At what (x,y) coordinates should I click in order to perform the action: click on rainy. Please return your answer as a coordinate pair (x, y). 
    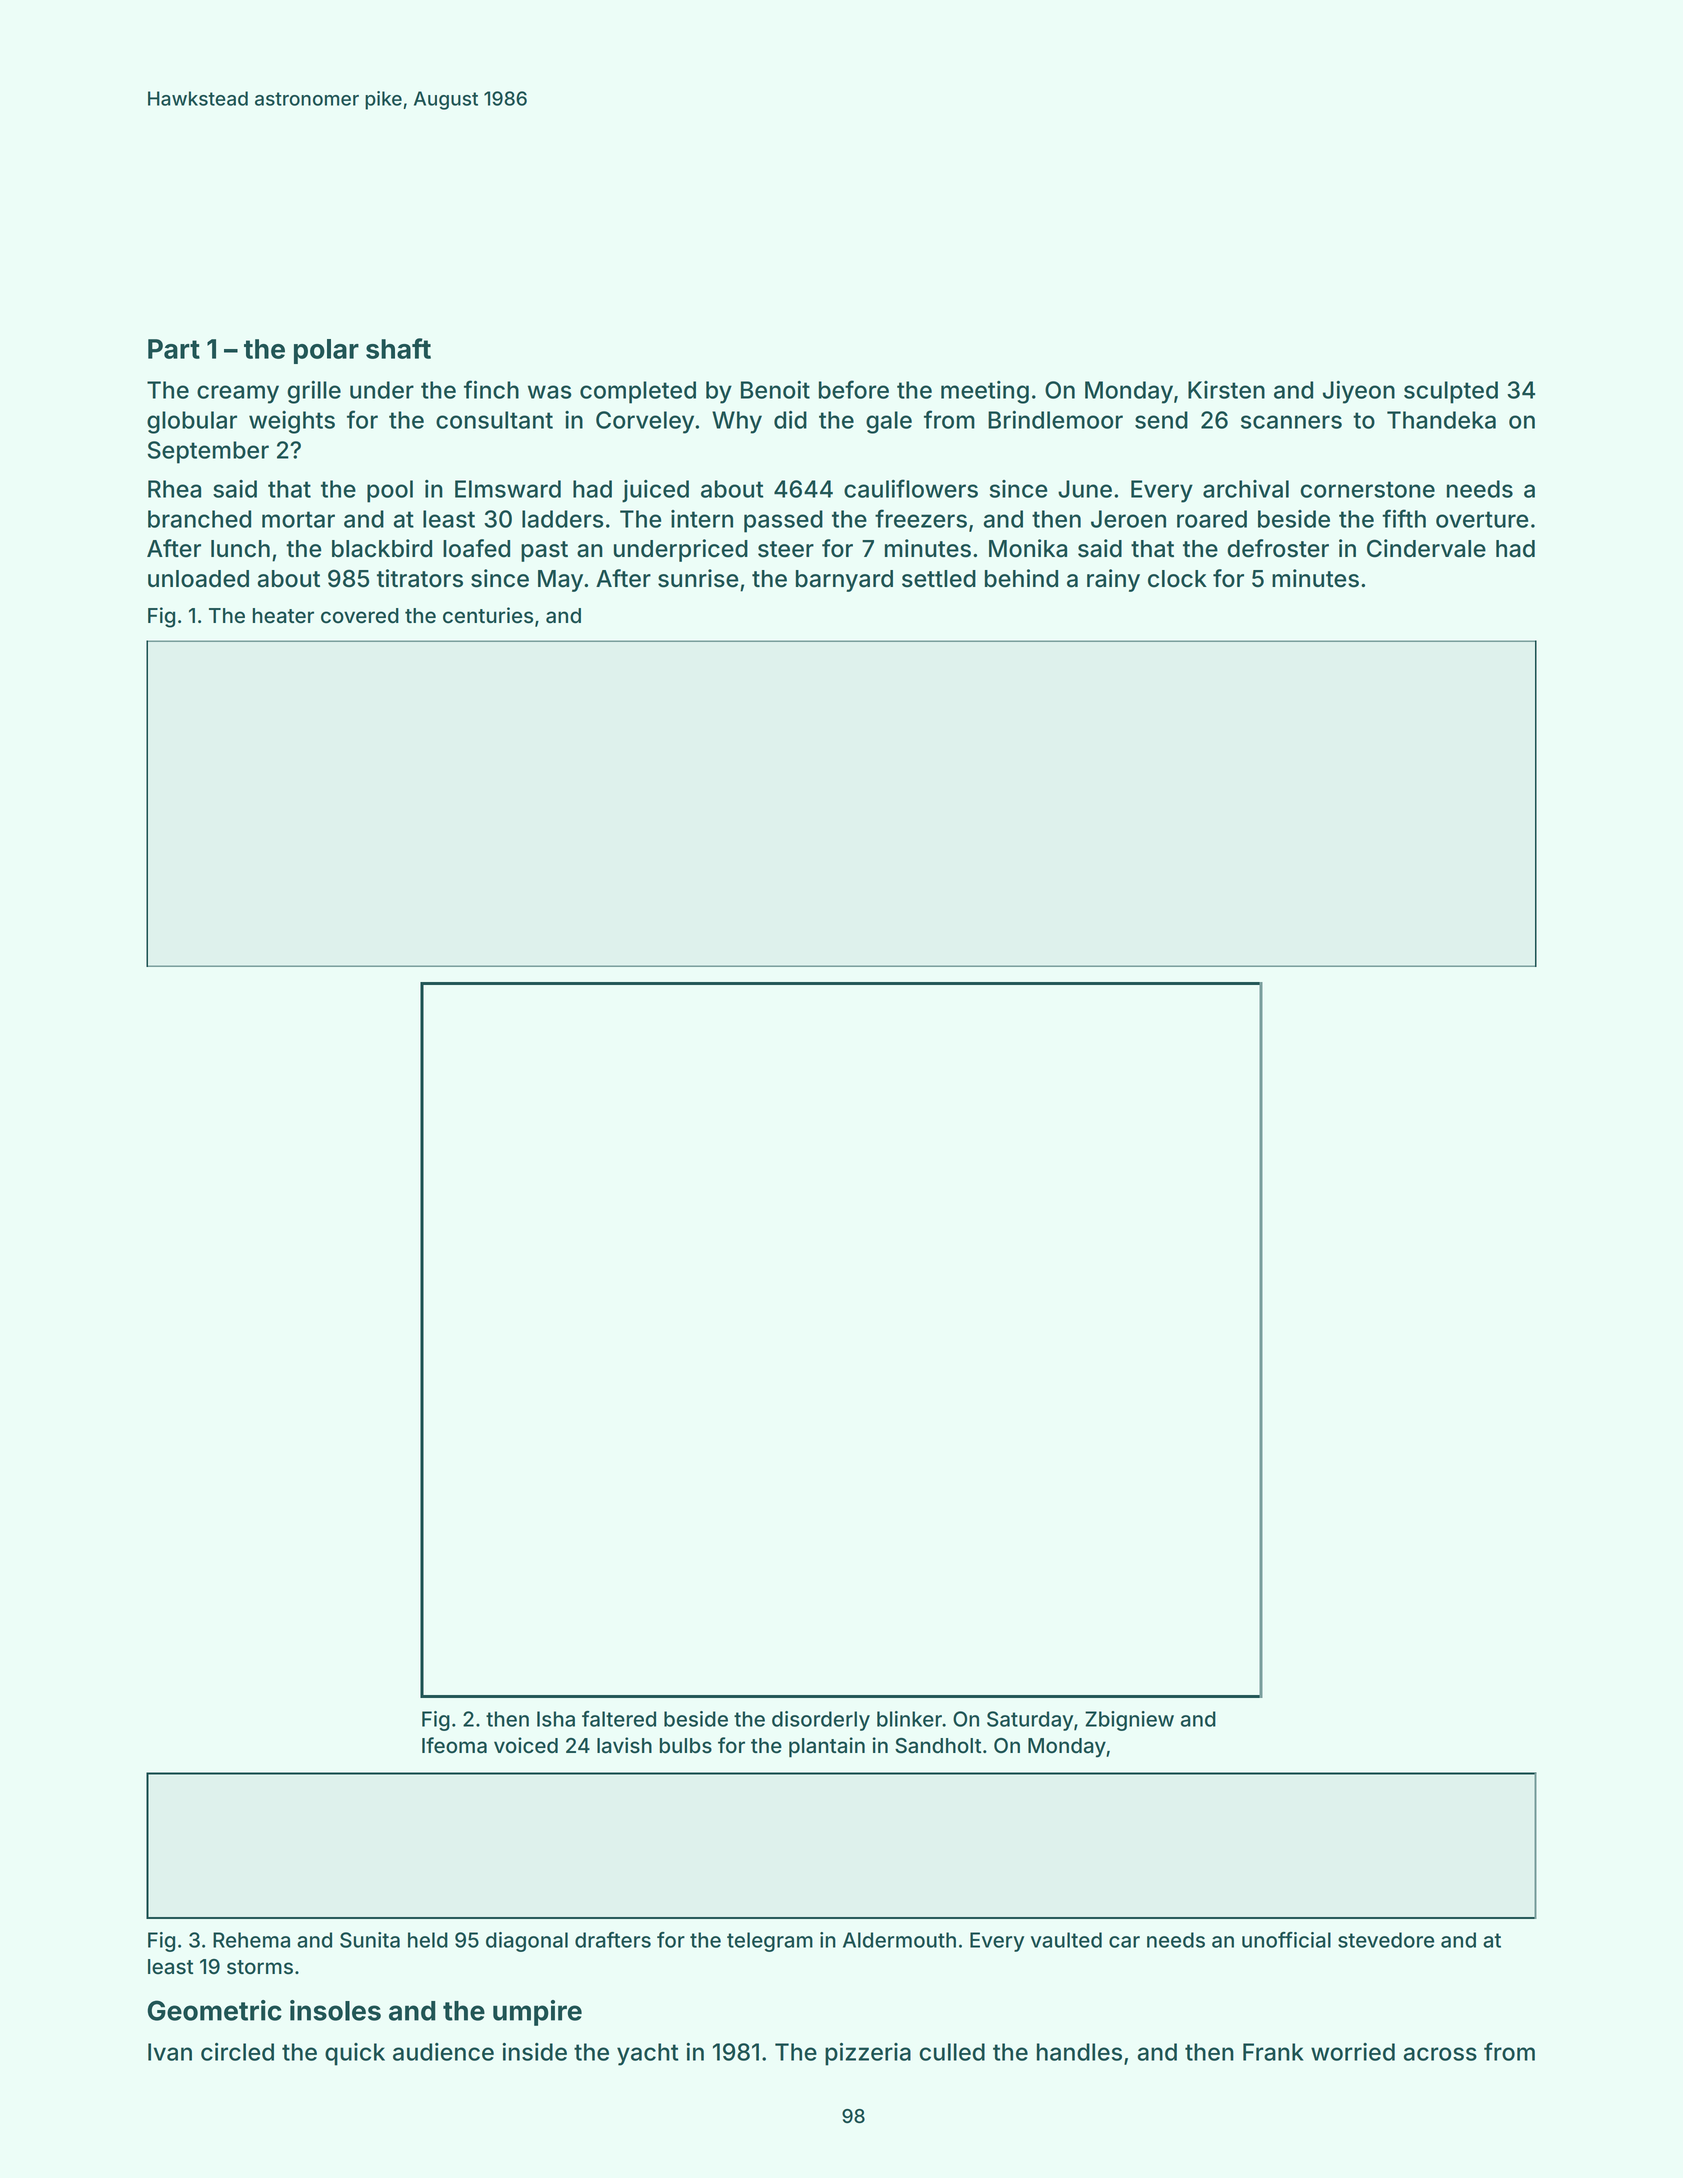
    Looking at the image, I should click on (1113, 580).
